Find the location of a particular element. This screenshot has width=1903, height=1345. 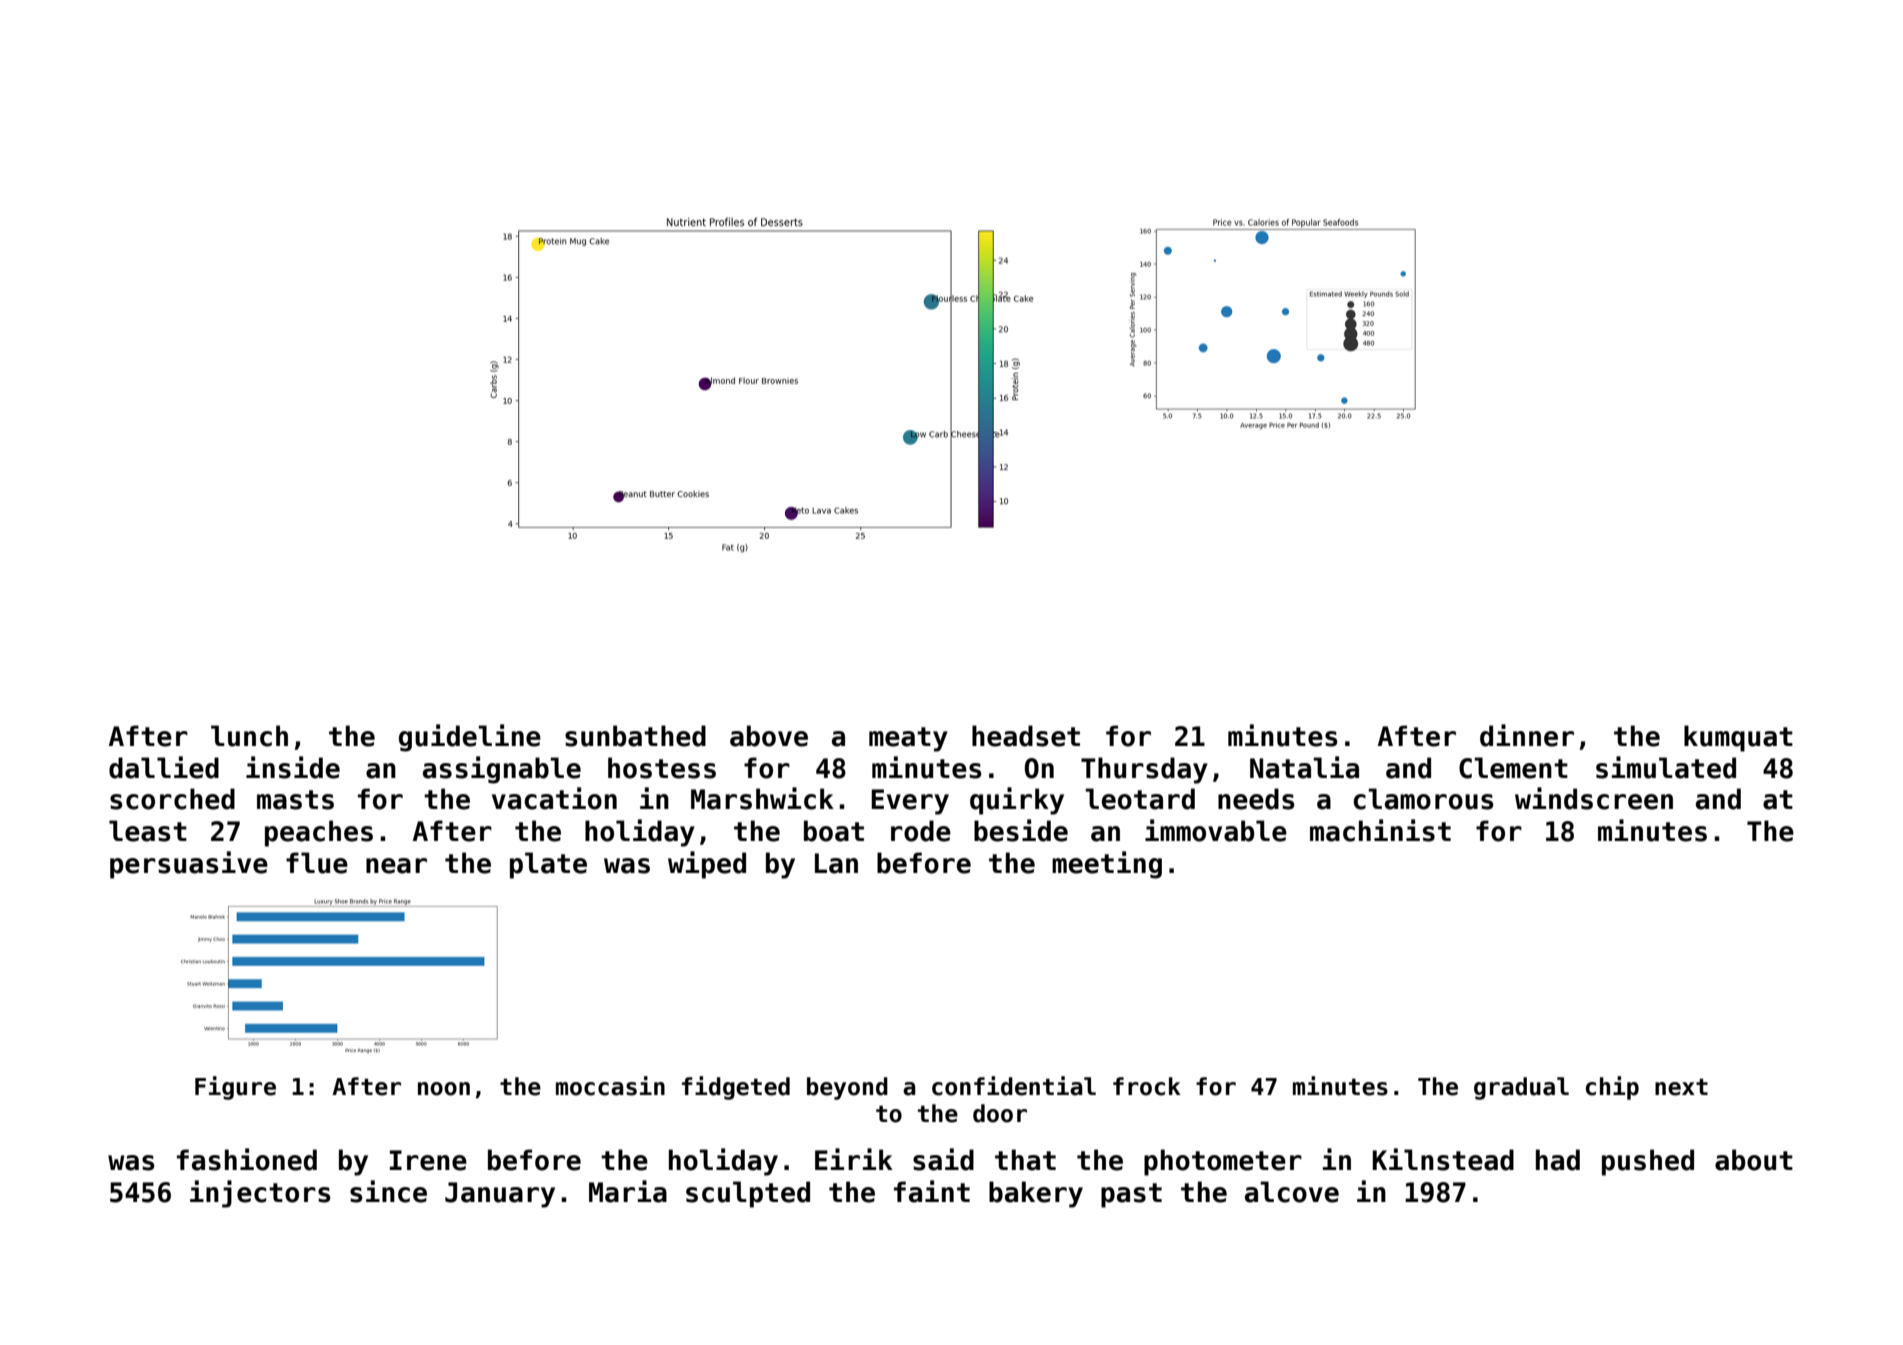

wiped is located at coordinates (707, 865).
